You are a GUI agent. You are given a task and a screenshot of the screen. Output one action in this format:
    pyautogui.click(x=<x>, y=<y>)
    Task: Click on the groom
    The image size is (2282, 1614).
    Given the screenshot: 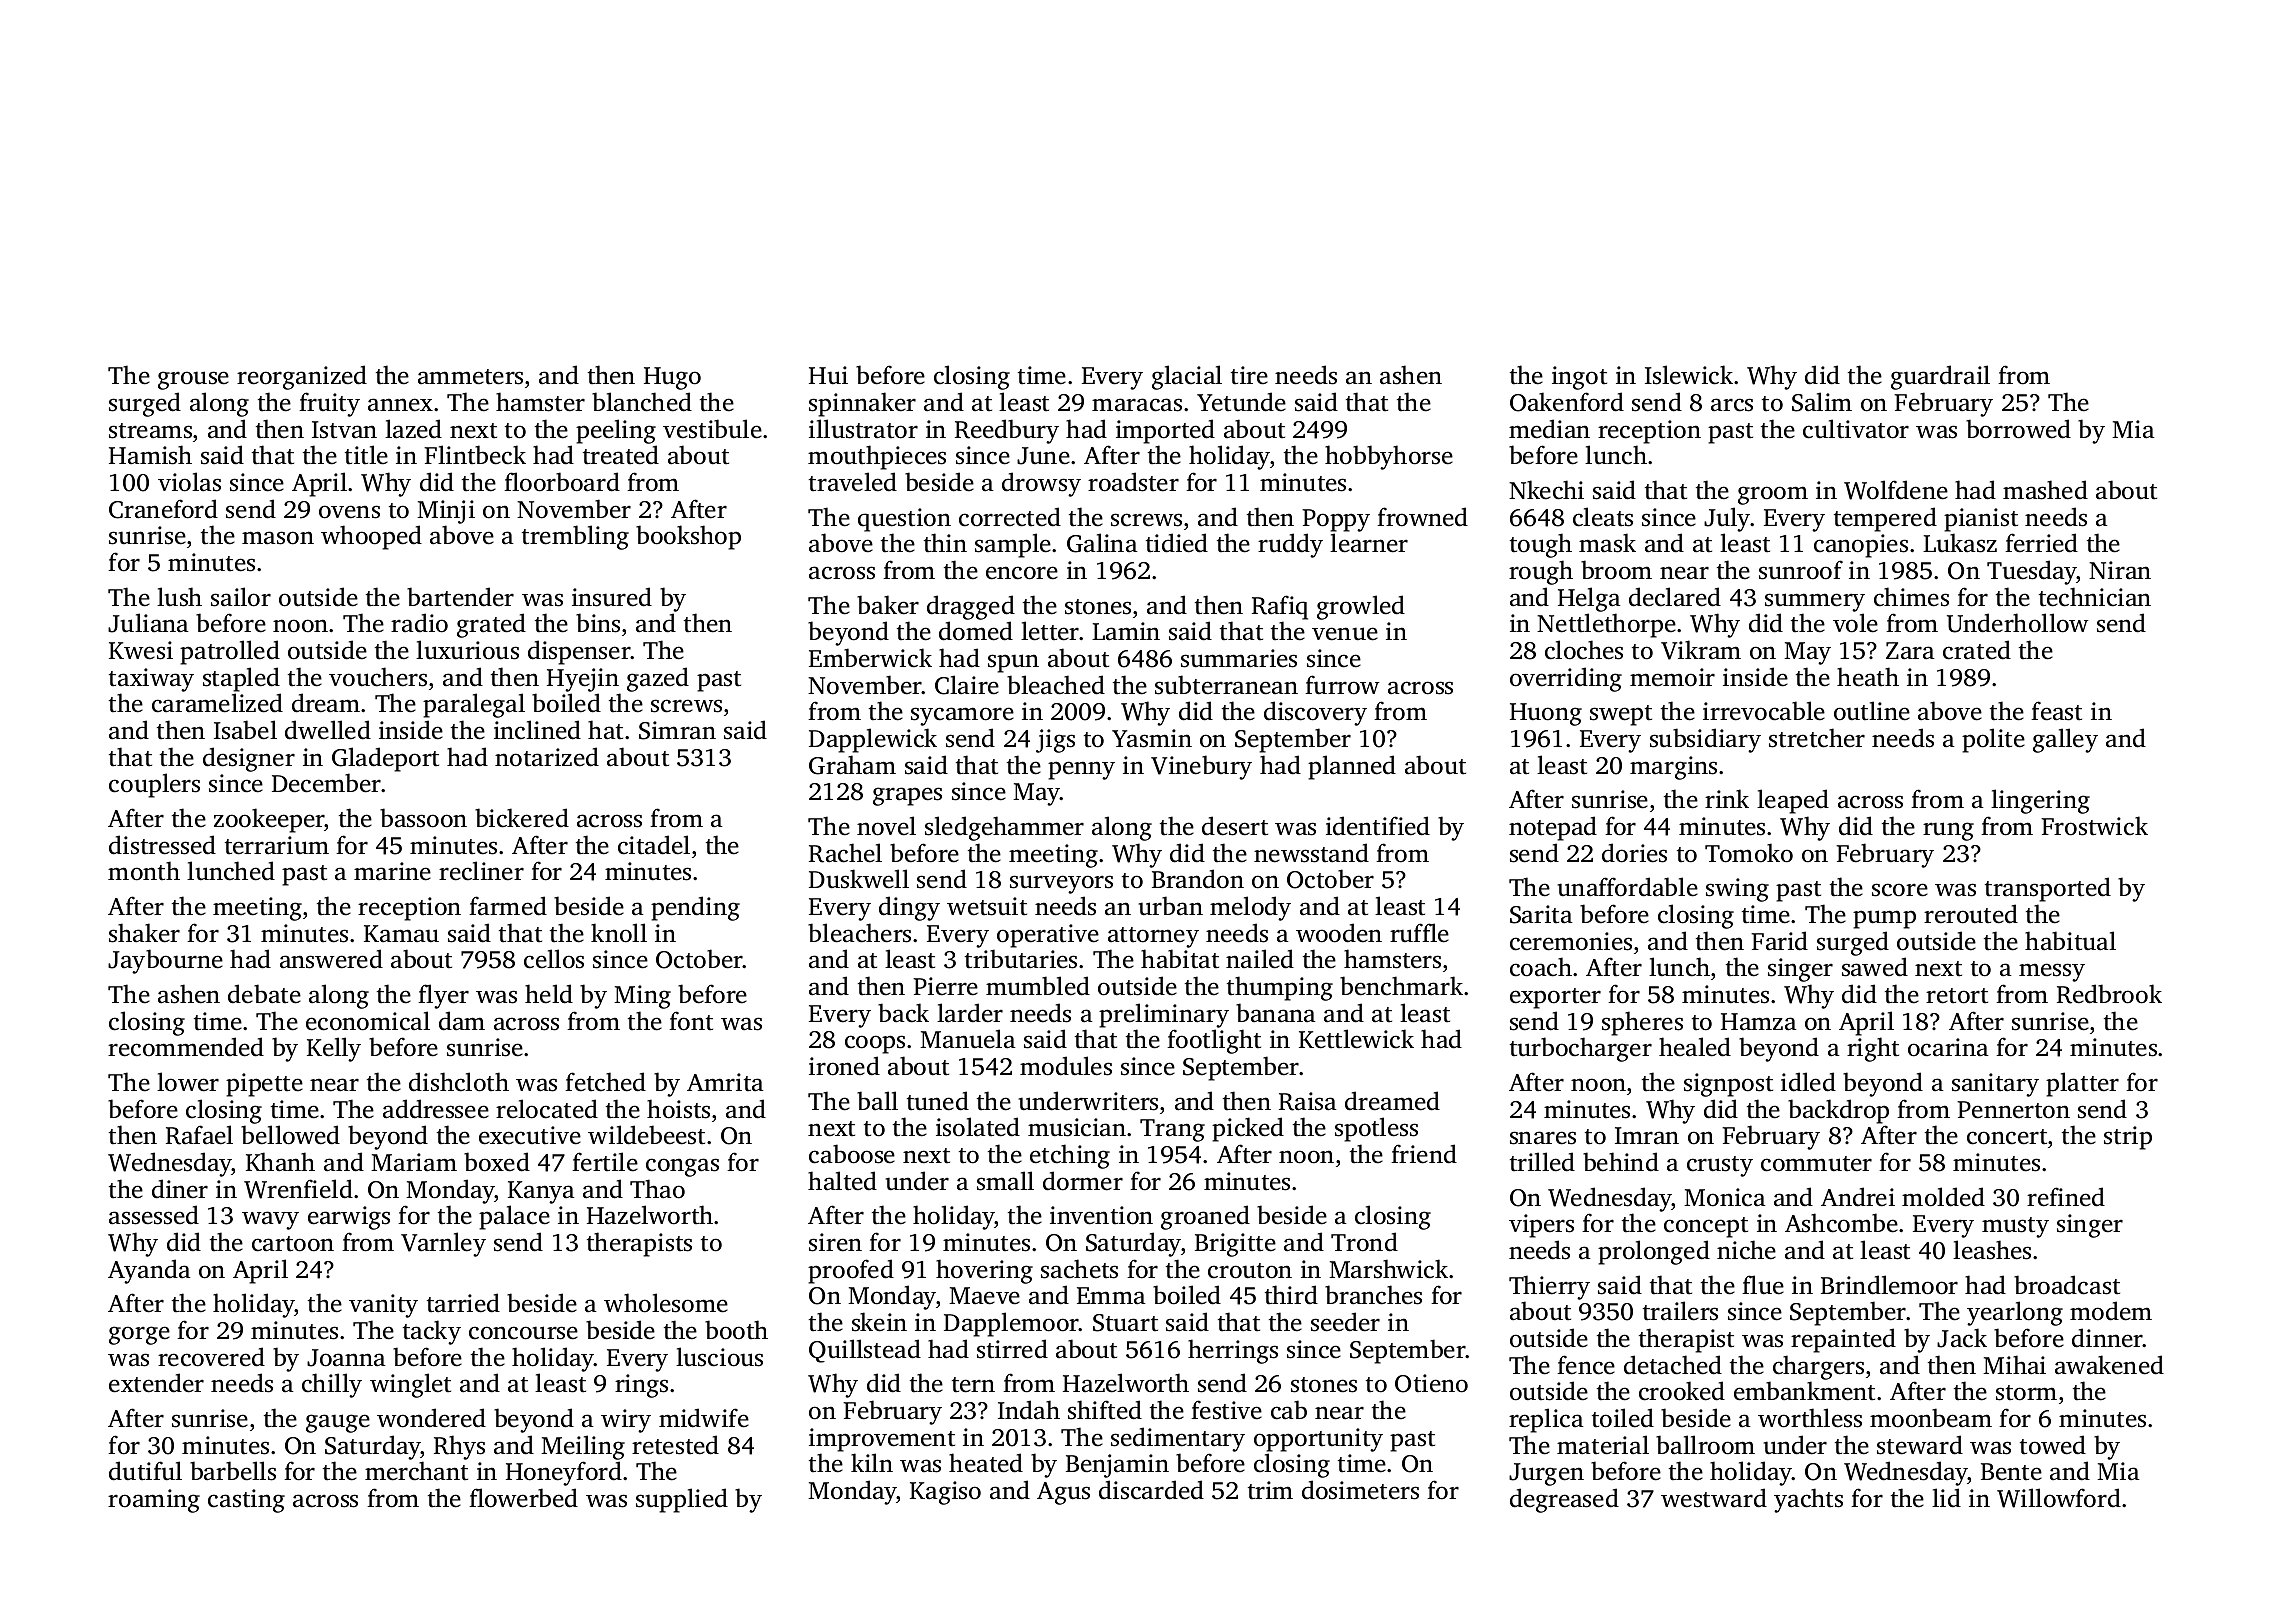 What is the action you would take?
    pyautogui.click(x=1773, y=495)
